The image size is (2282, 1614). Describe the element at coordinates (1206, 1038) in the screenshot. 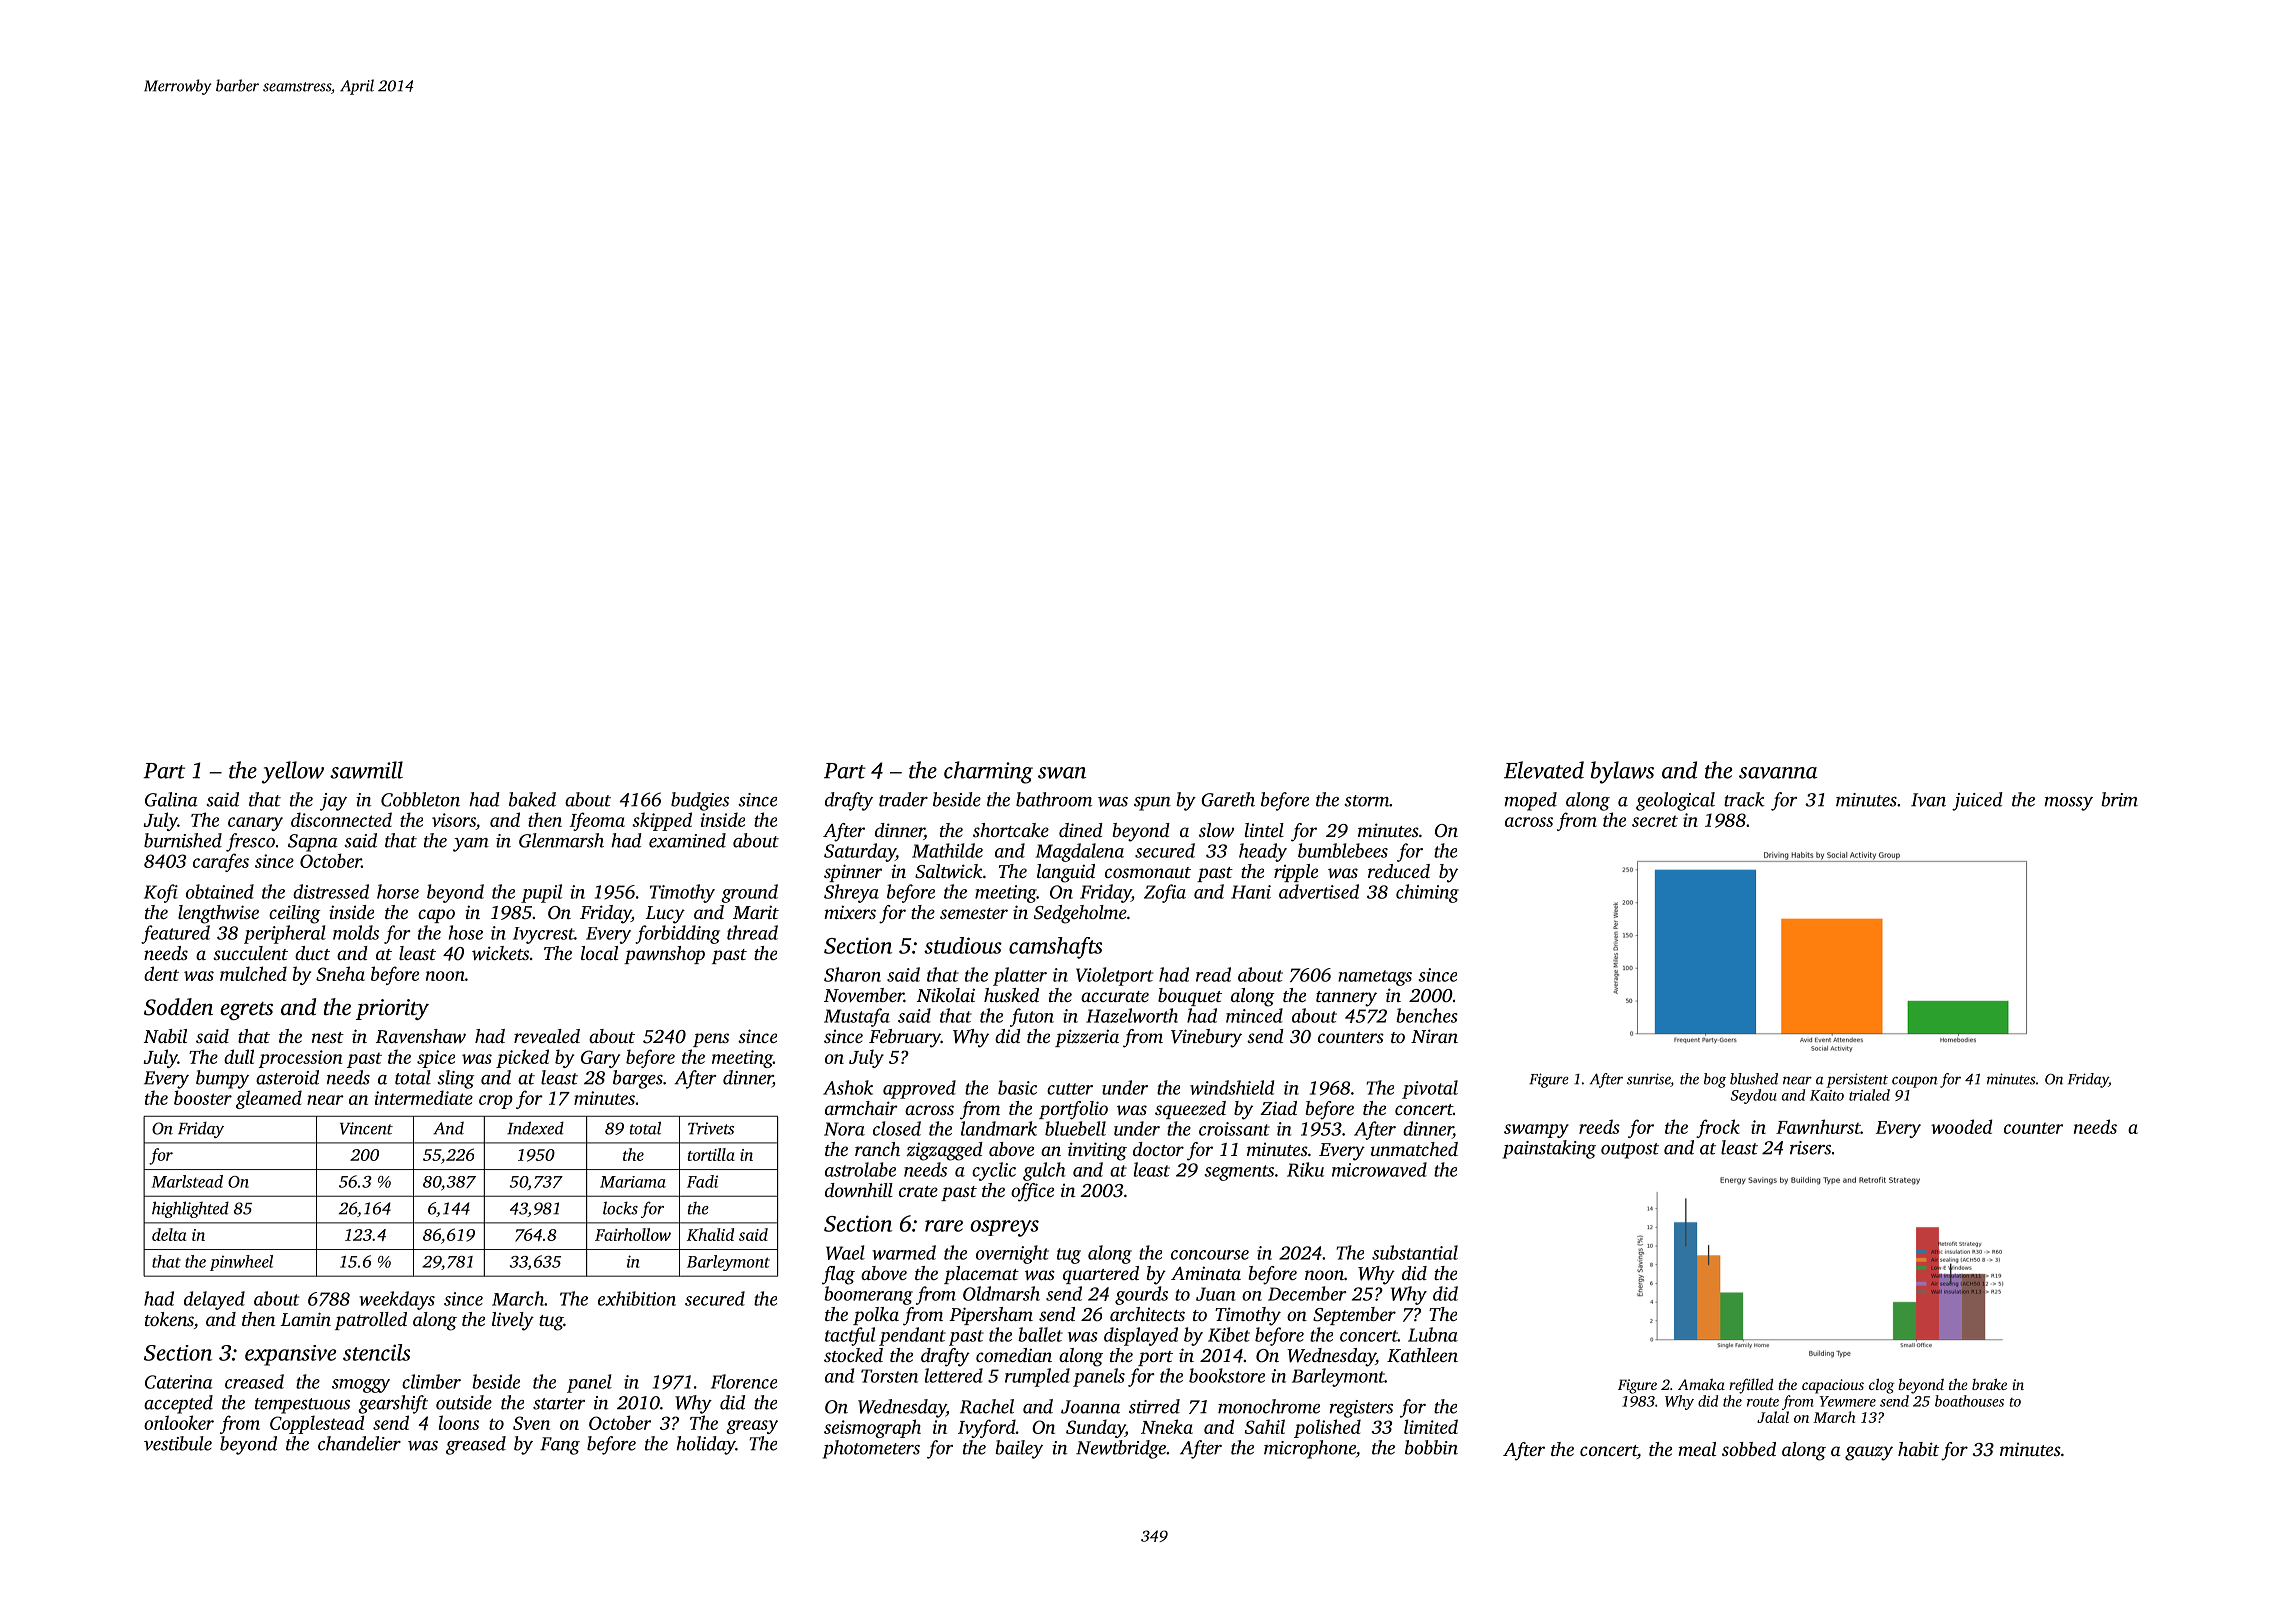

I see `Vinebury` at that location.
